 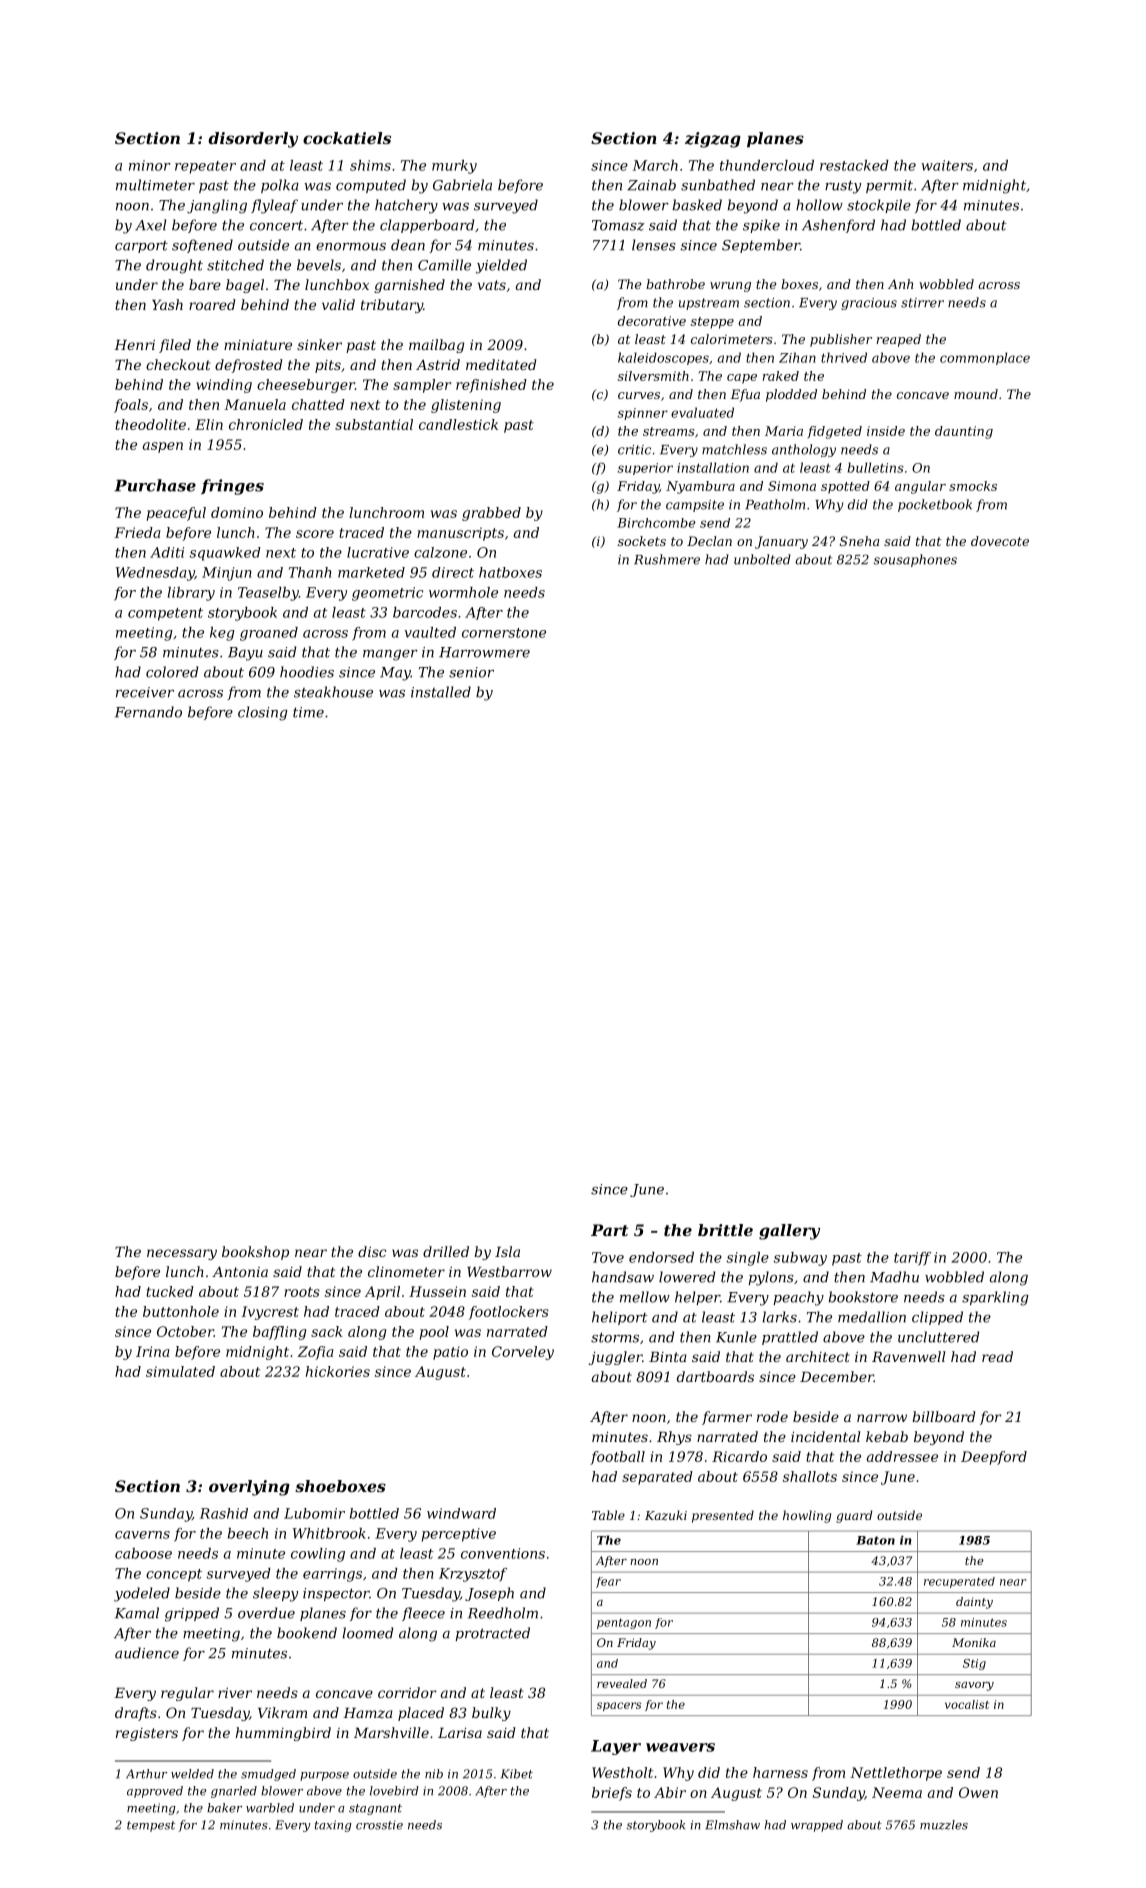 I want to click on tariff, so click(x=912, y=1259).
